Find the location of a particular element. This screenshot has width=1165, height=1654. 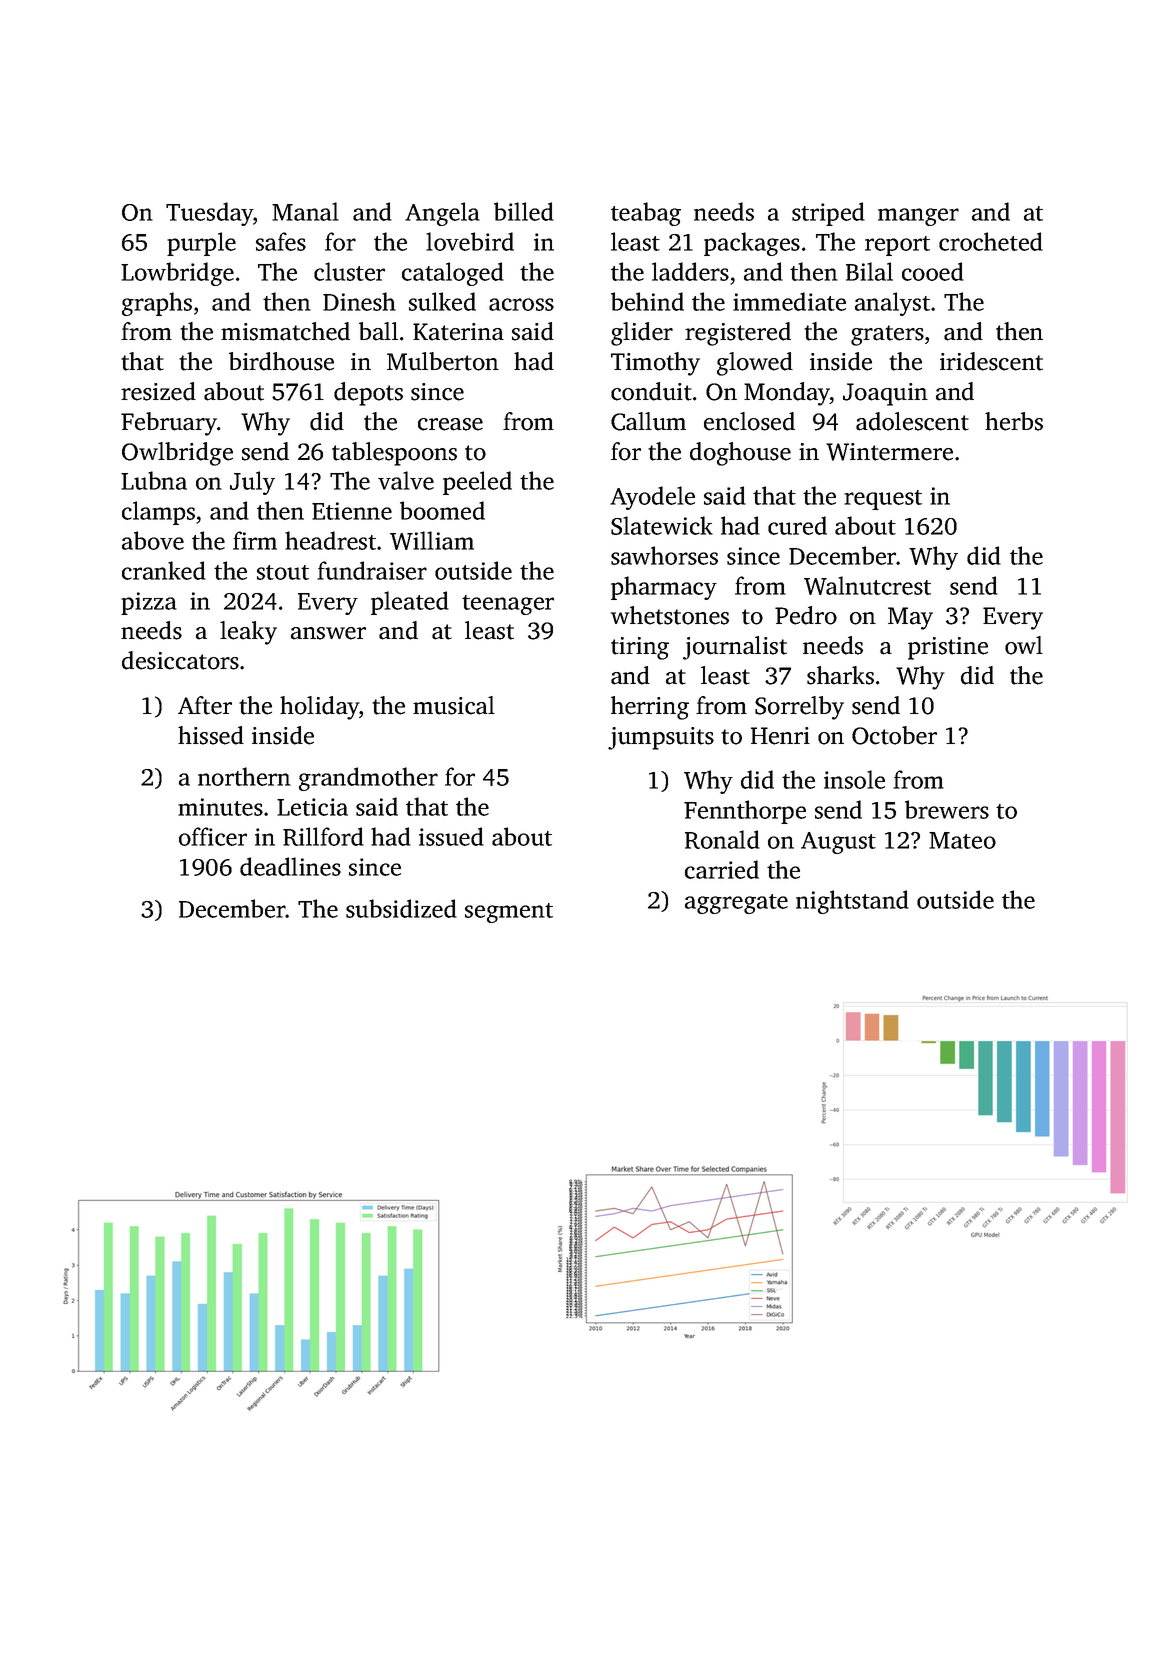

jumpsuits is located at coordinates (661, 738).
